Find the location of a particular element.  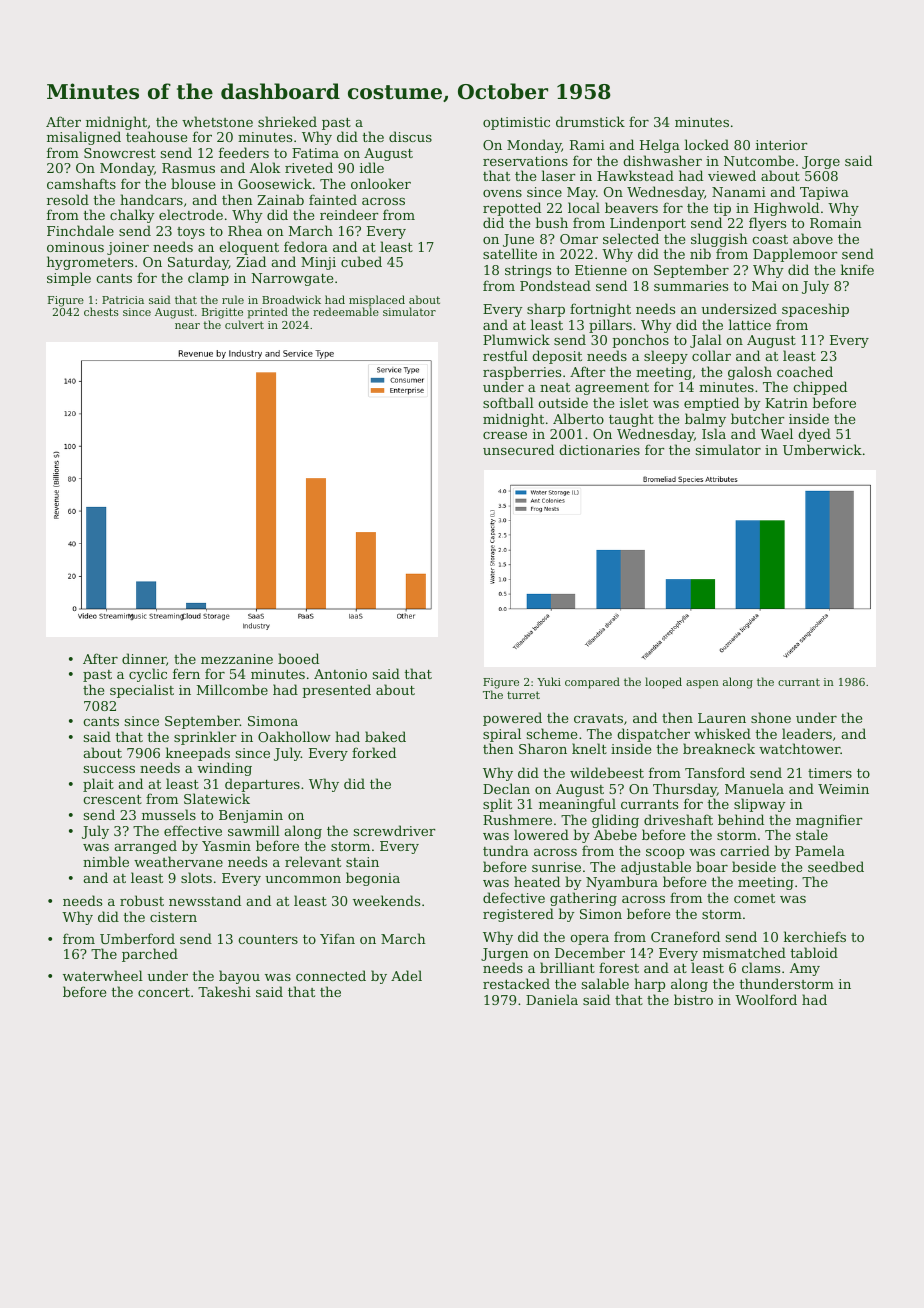

Umberwick is located at coordinates (822, 449).
